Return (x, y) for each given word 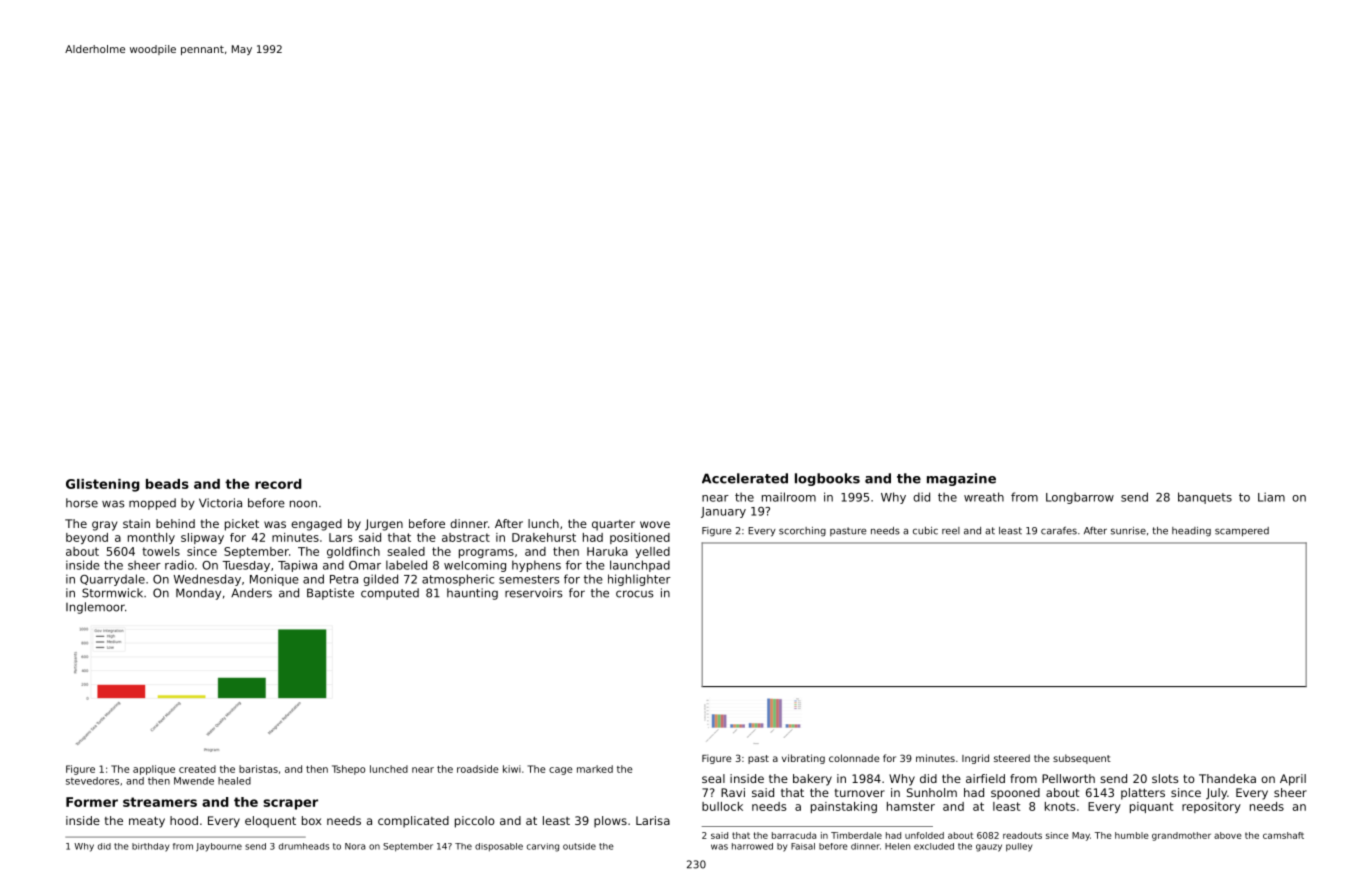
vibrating (803, 759)
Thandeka (1227, 778)
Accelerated (745, 478)
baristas (258, 769)
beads (167, 484)
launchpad (640, 566)
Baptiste (330, 594)
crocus (635, 594)
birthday (150, 847)
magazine (961, 479)
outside (579, 846)
